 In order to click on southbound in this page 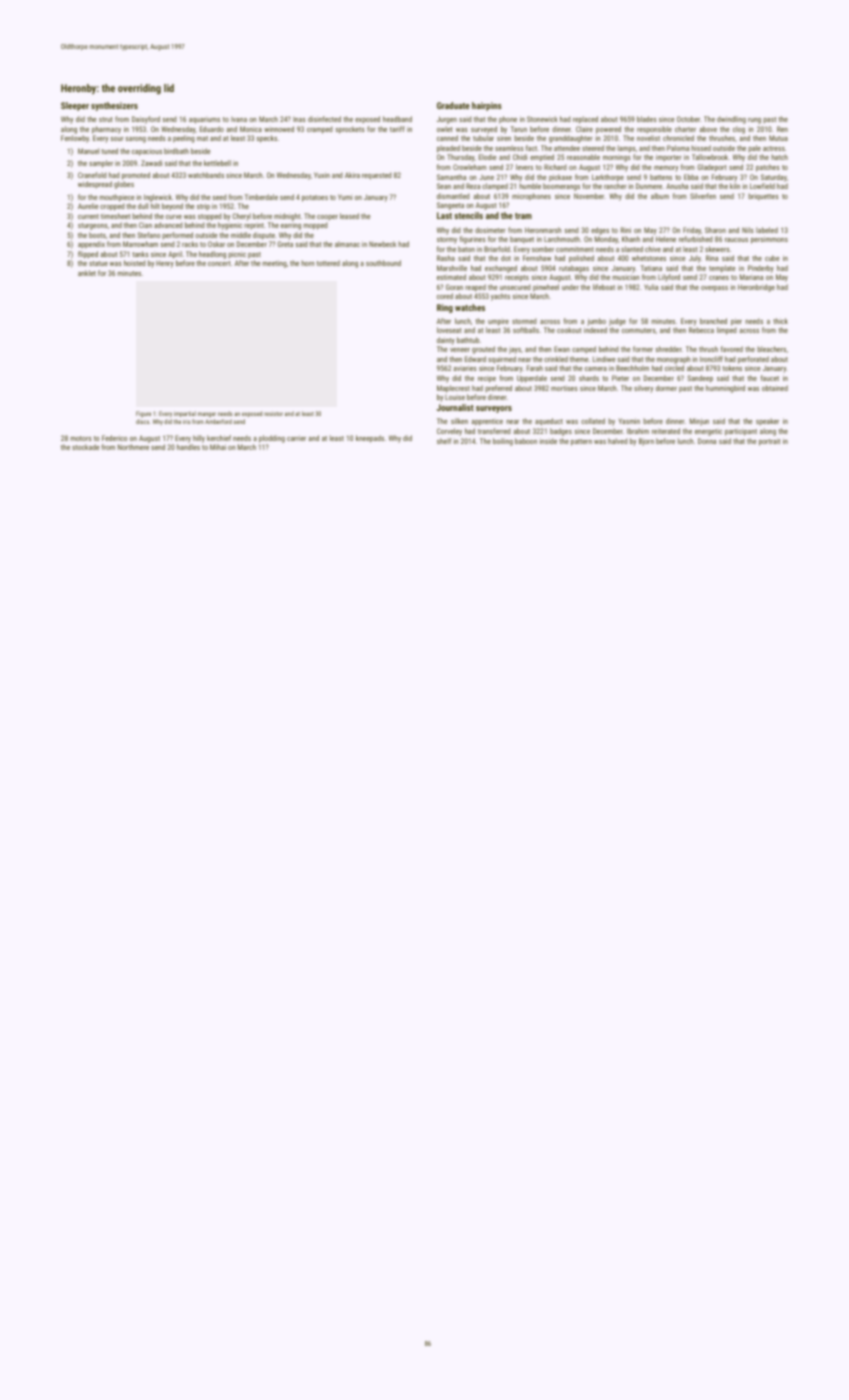, I will do `click(383, 263)`.
